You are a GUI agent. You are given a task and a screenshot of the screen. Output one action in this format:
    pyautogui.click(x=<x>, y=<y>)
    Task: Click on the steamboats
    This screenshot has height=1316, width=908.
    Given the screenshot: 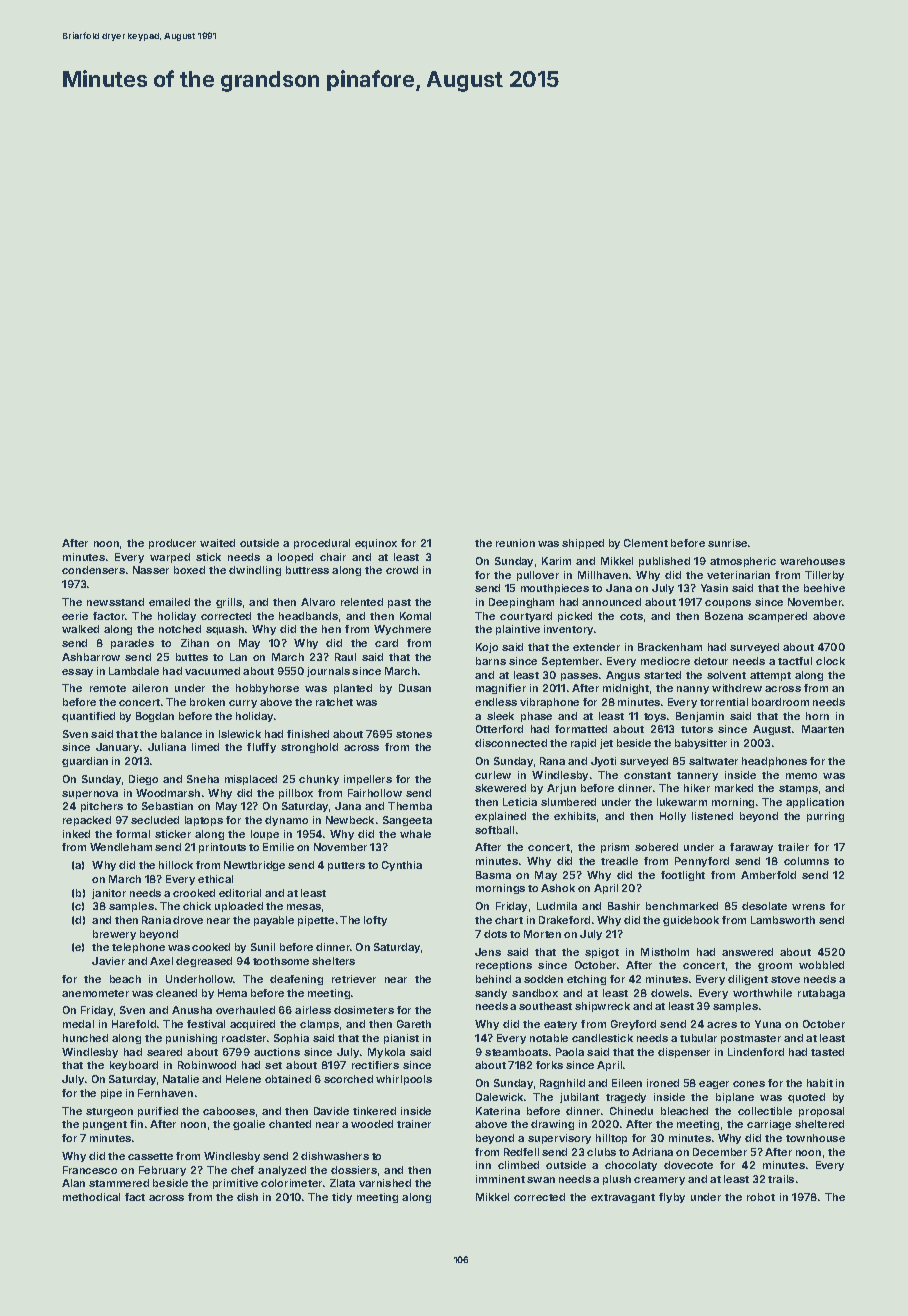 What is the action you would take?
    pyautogui.click(x=516, y=1052)
